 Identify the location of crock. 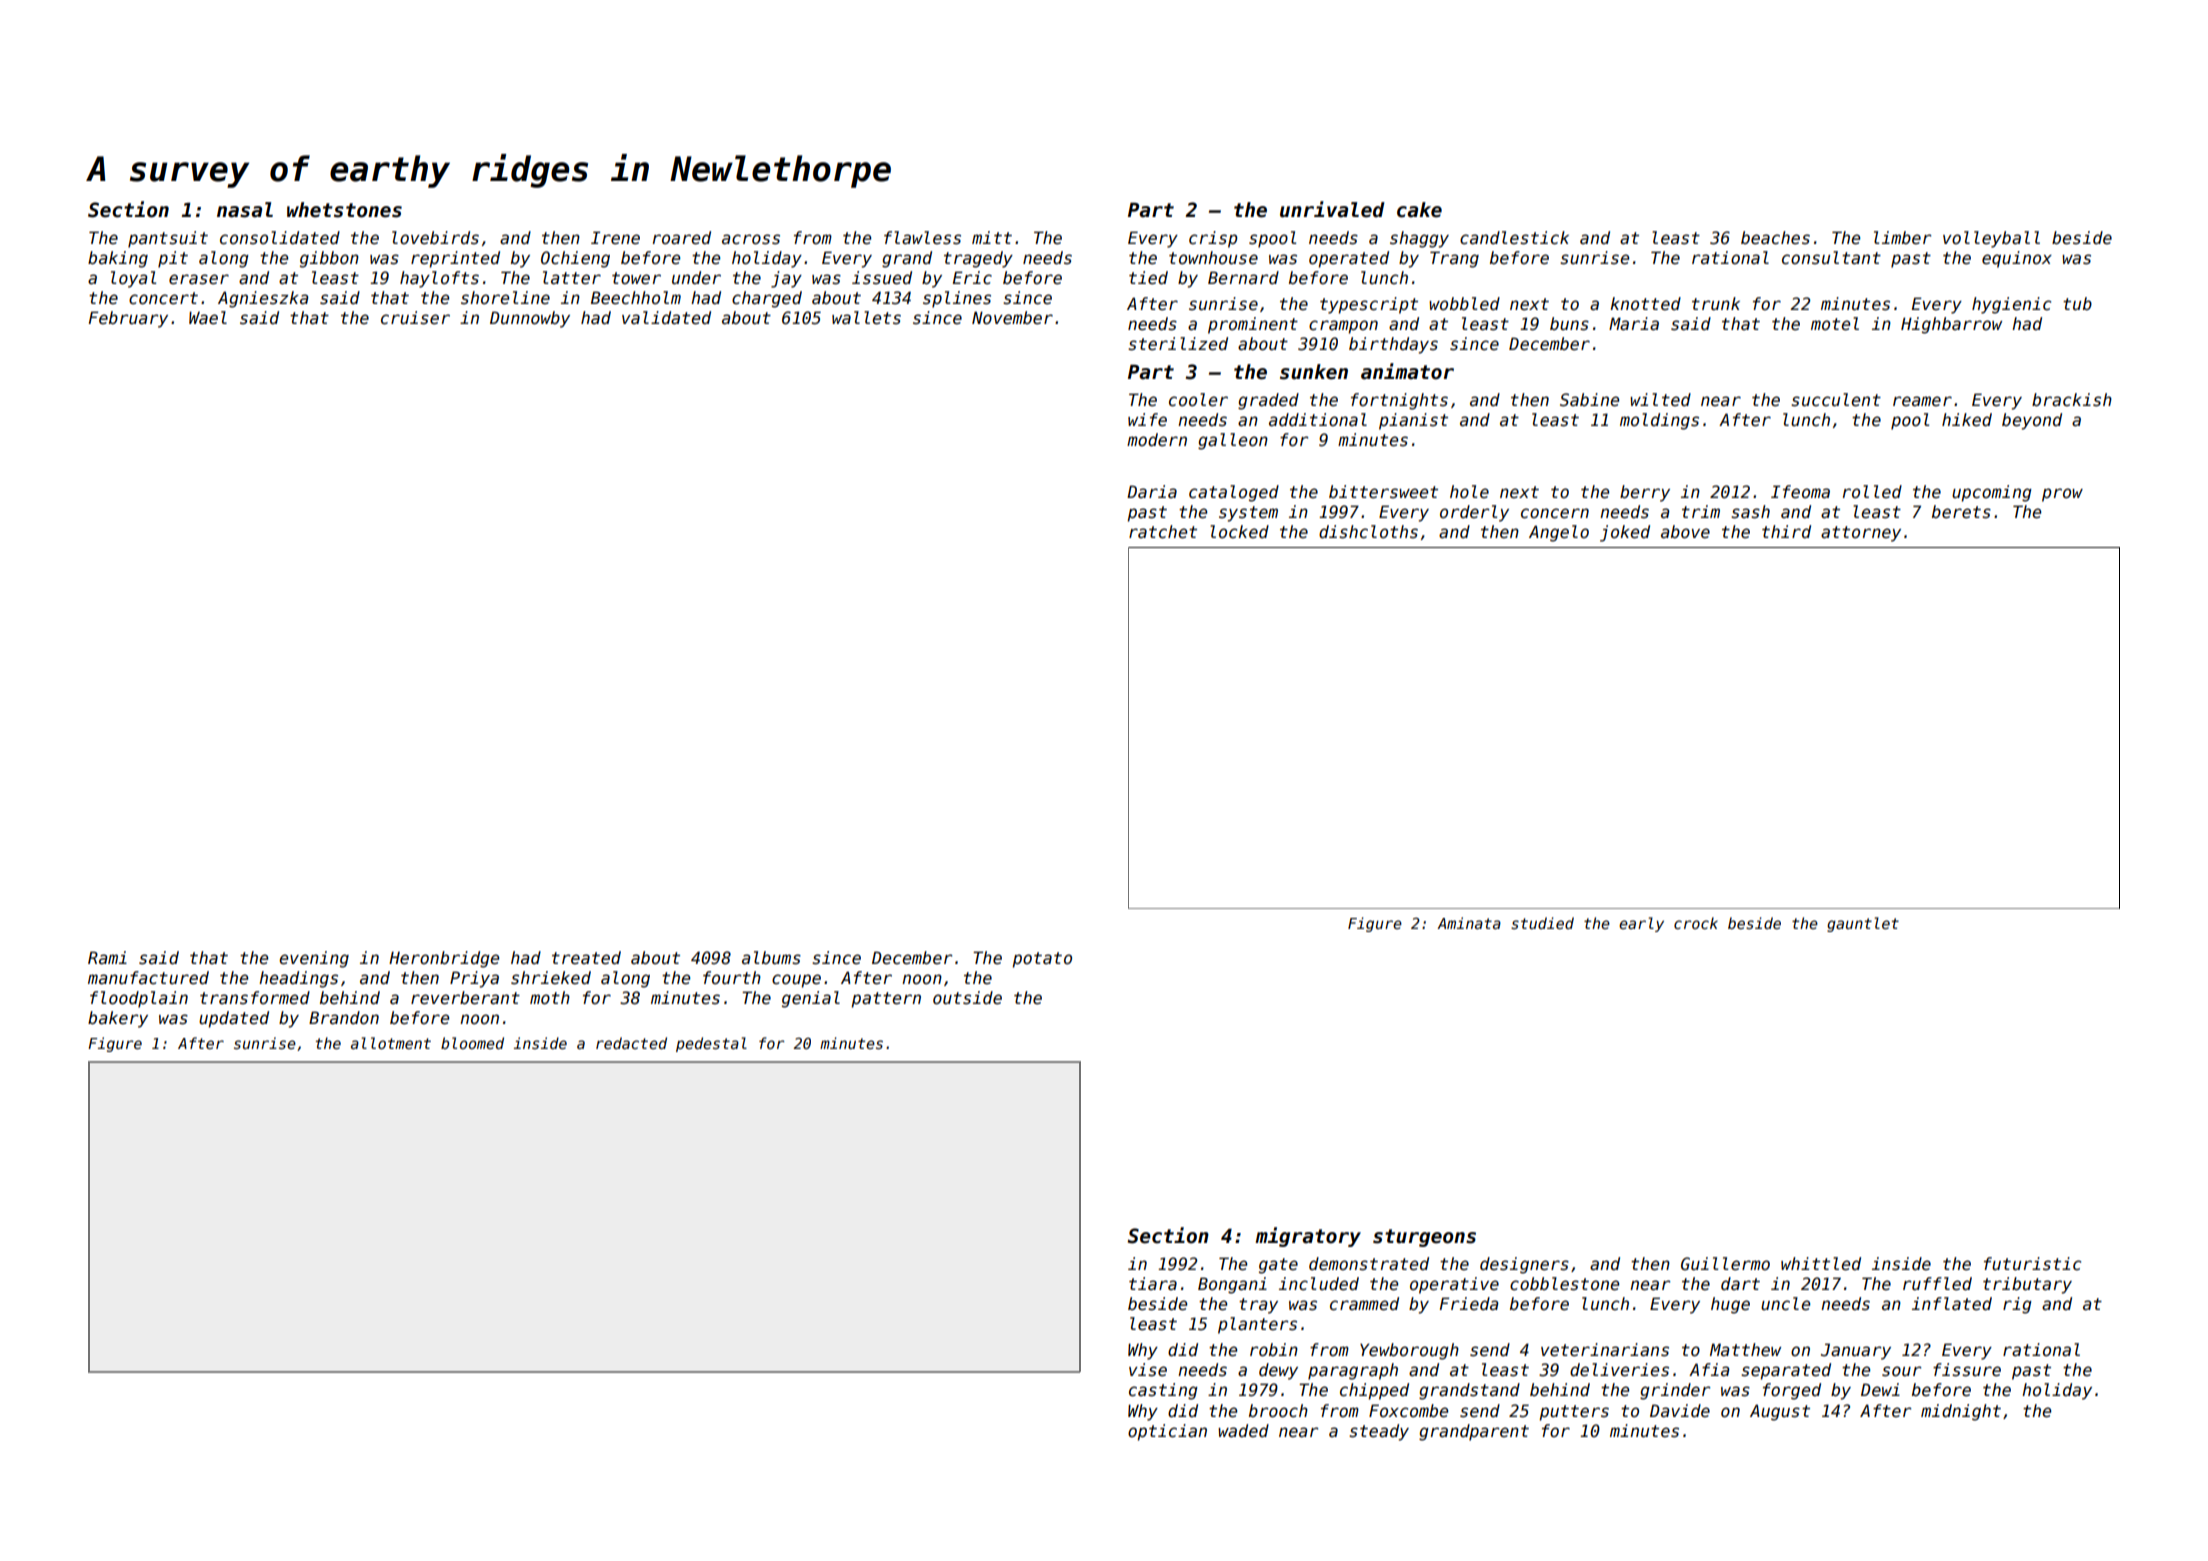
(1696, 923).
